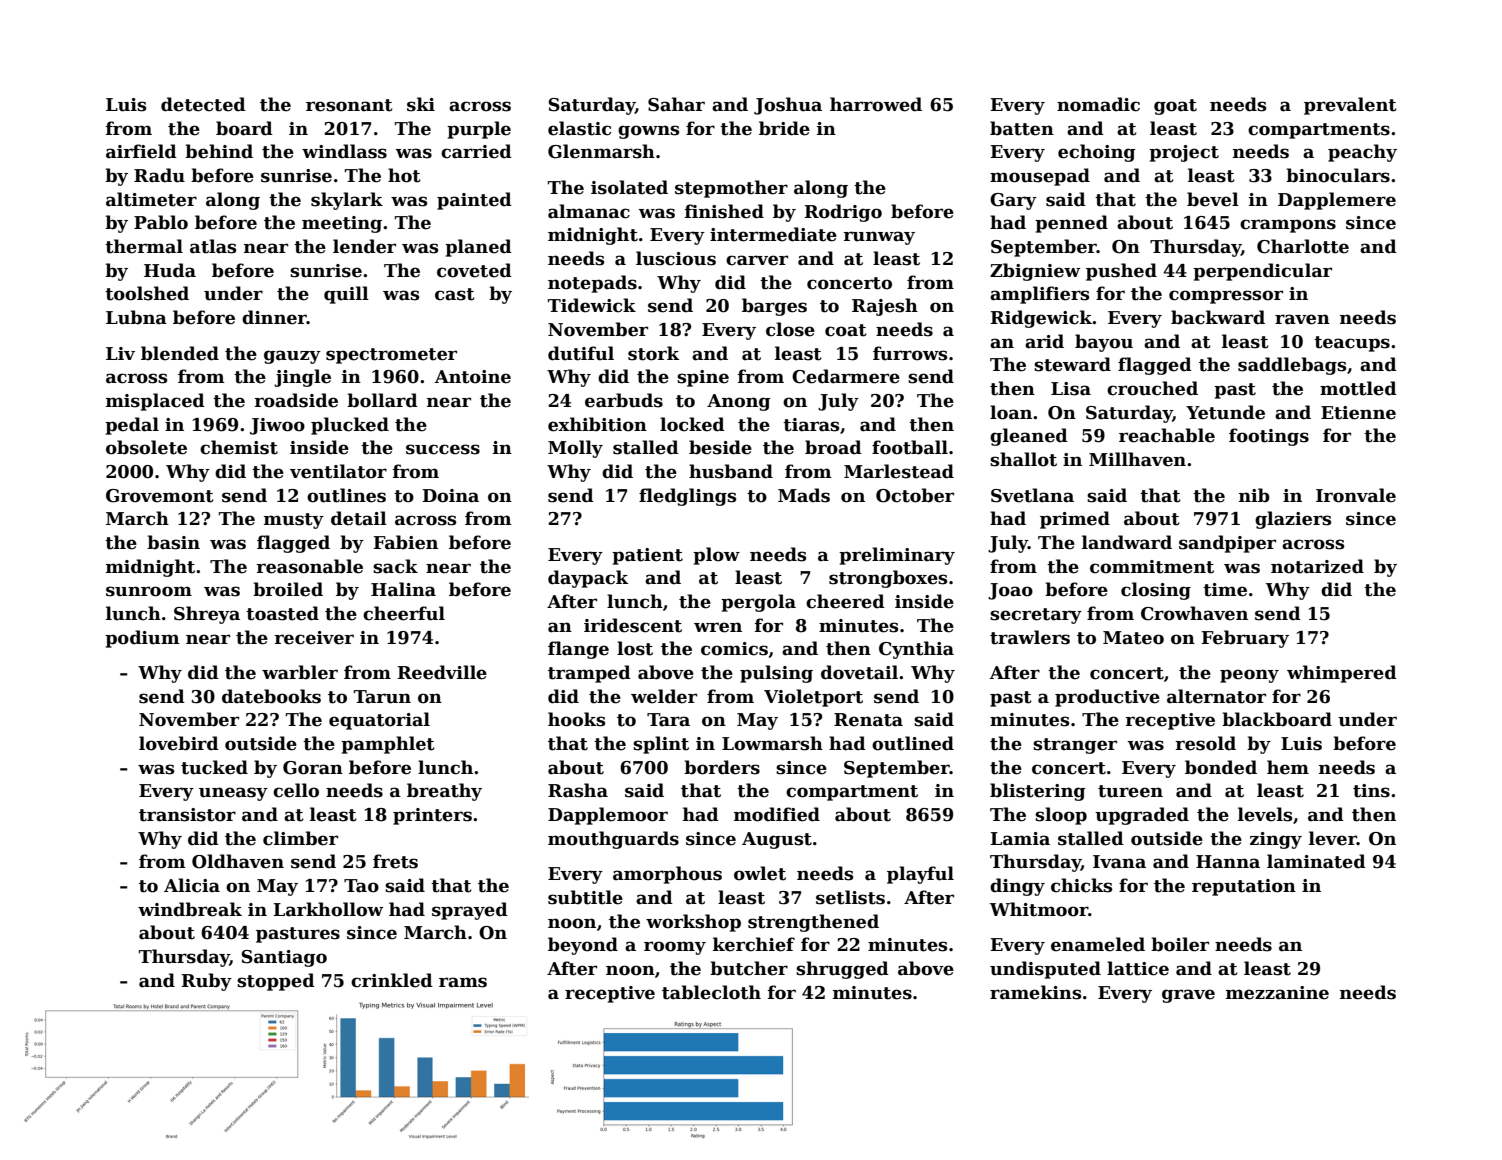 This page has width=1502, height=1160. What do you see at coordinates (876, 104) in the page?
I see `harrowed` at bounding box center [876, 104].
